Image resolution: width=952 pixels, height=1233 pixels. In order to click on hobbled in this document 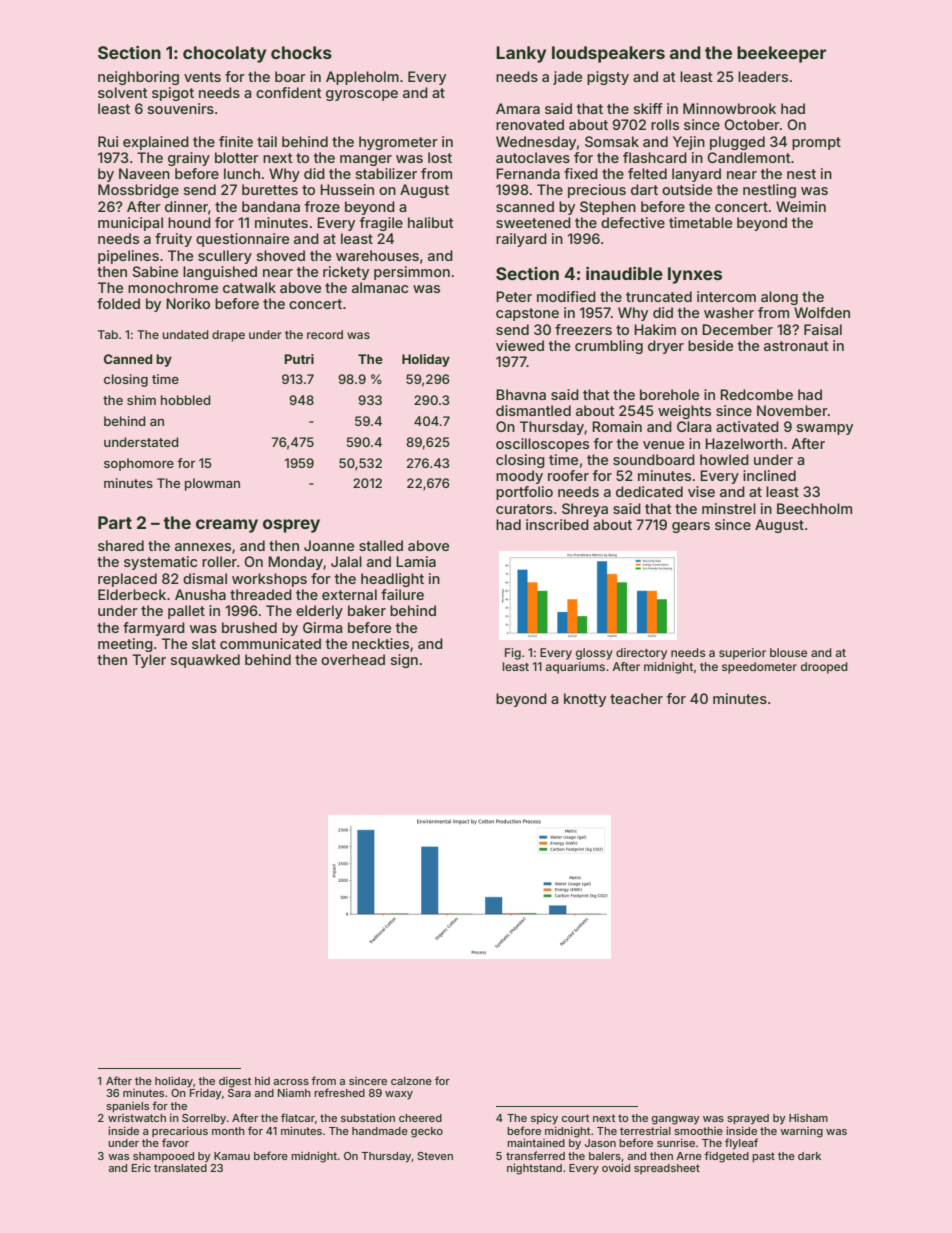, I will do `click(186, 400)`.
